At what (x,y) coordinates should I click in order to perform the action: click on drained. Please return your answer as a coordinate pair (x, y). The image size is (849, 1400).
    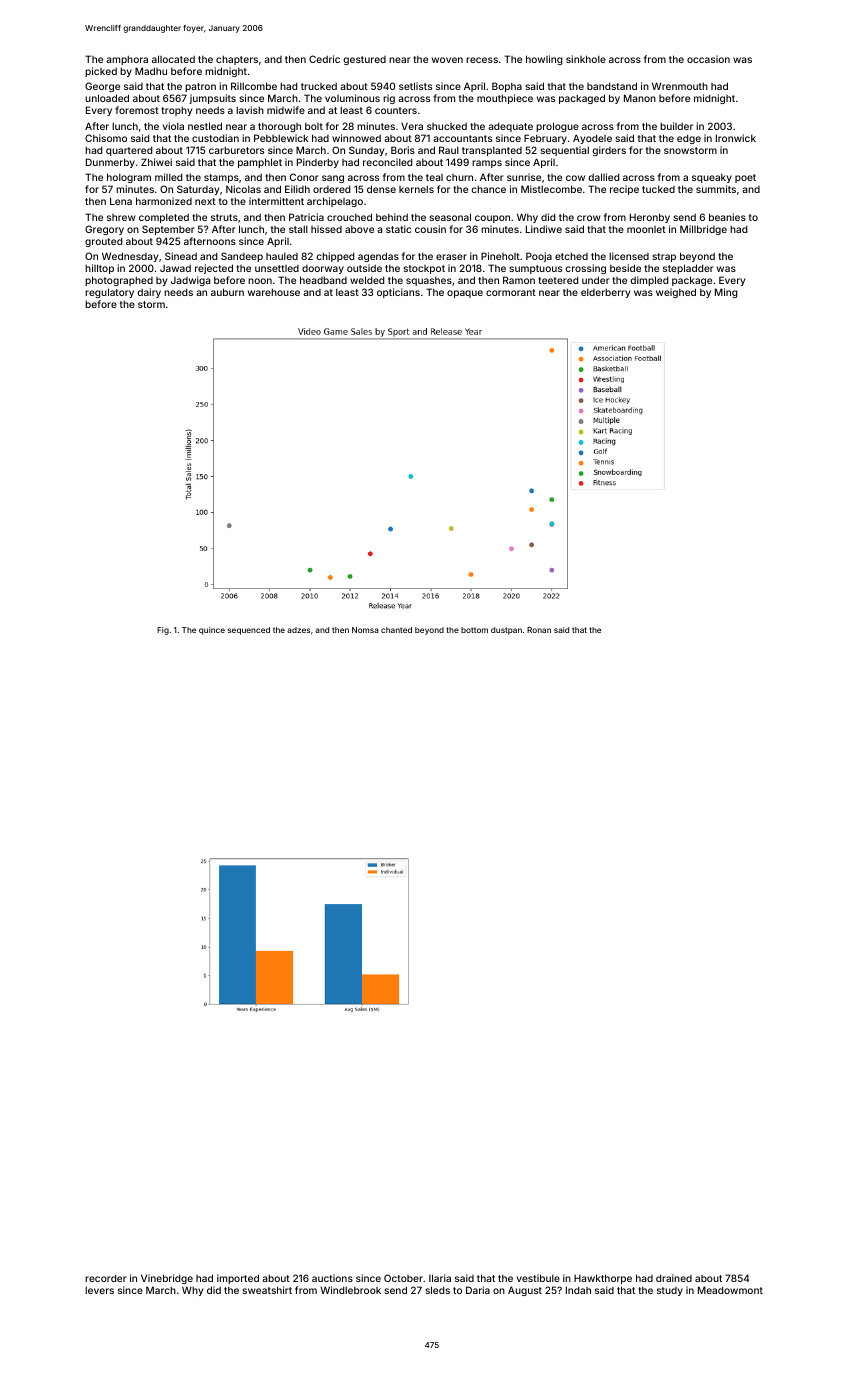
    Looking at the image, I should click on (674, 1278).
